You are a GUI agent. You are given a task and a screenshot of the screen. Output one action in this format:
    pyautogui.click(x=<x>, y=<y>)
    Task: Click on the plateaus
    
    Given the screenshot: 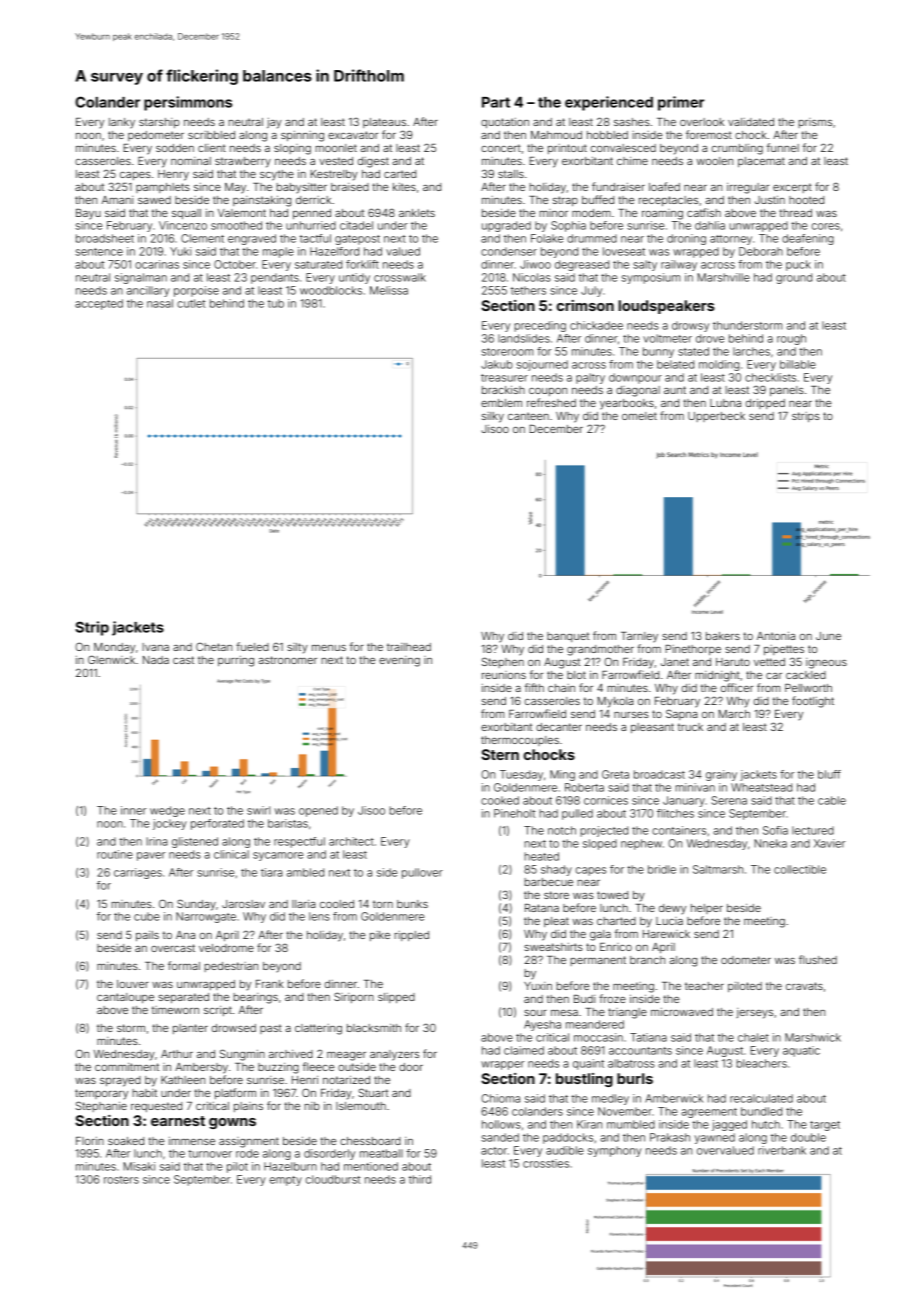 What is the action you would take?
    pyautogui.click(x=384, y=123)
